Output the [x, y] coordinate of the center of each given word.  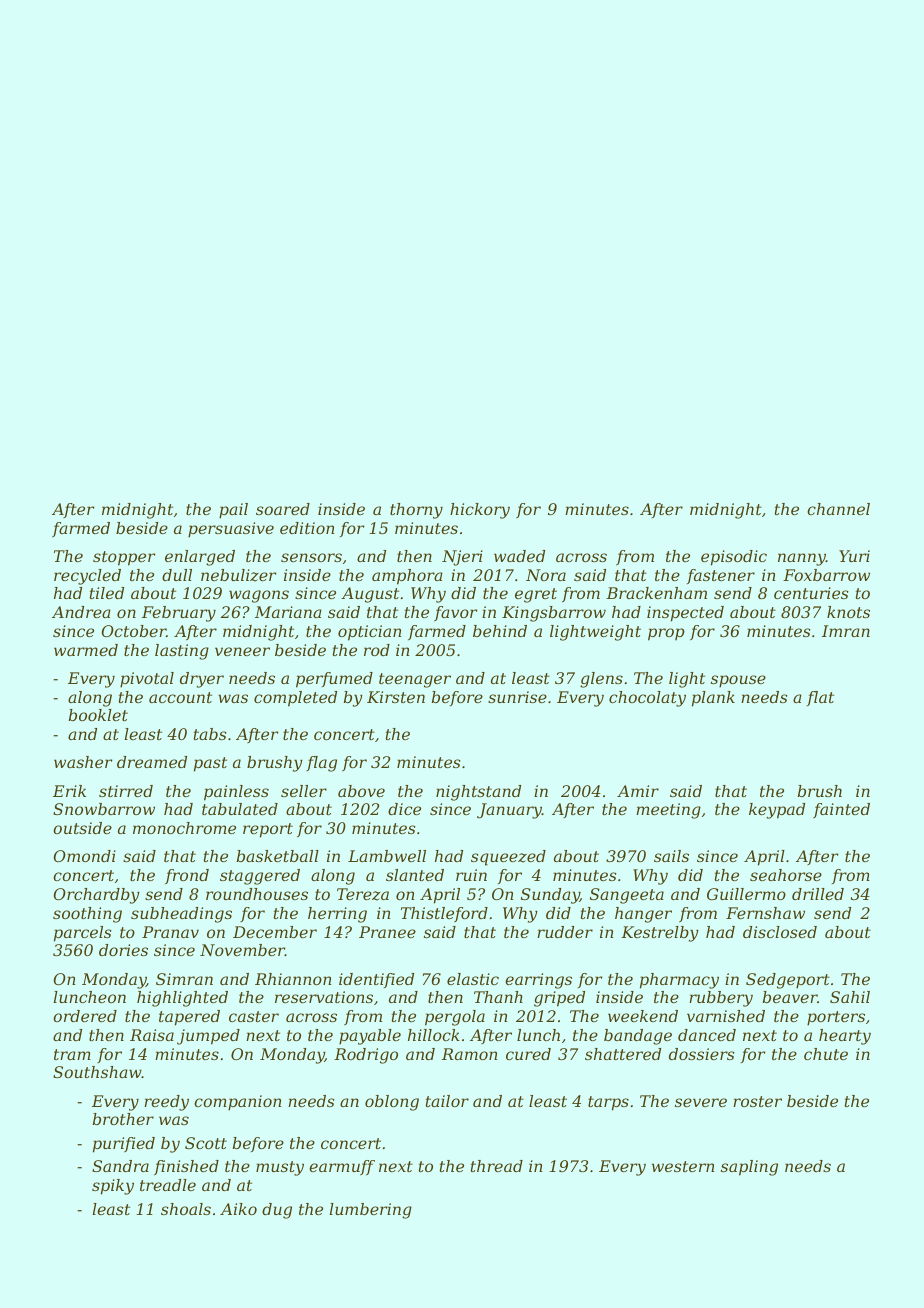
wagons [259, 596]
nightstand [478, 793]
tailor [447, 1101]
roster [757, 1101]
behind [500, 631]
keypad [777, 811]
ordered [85, 1016]
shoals [186, 1209]
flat [820, 698]
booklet [98, 715]
